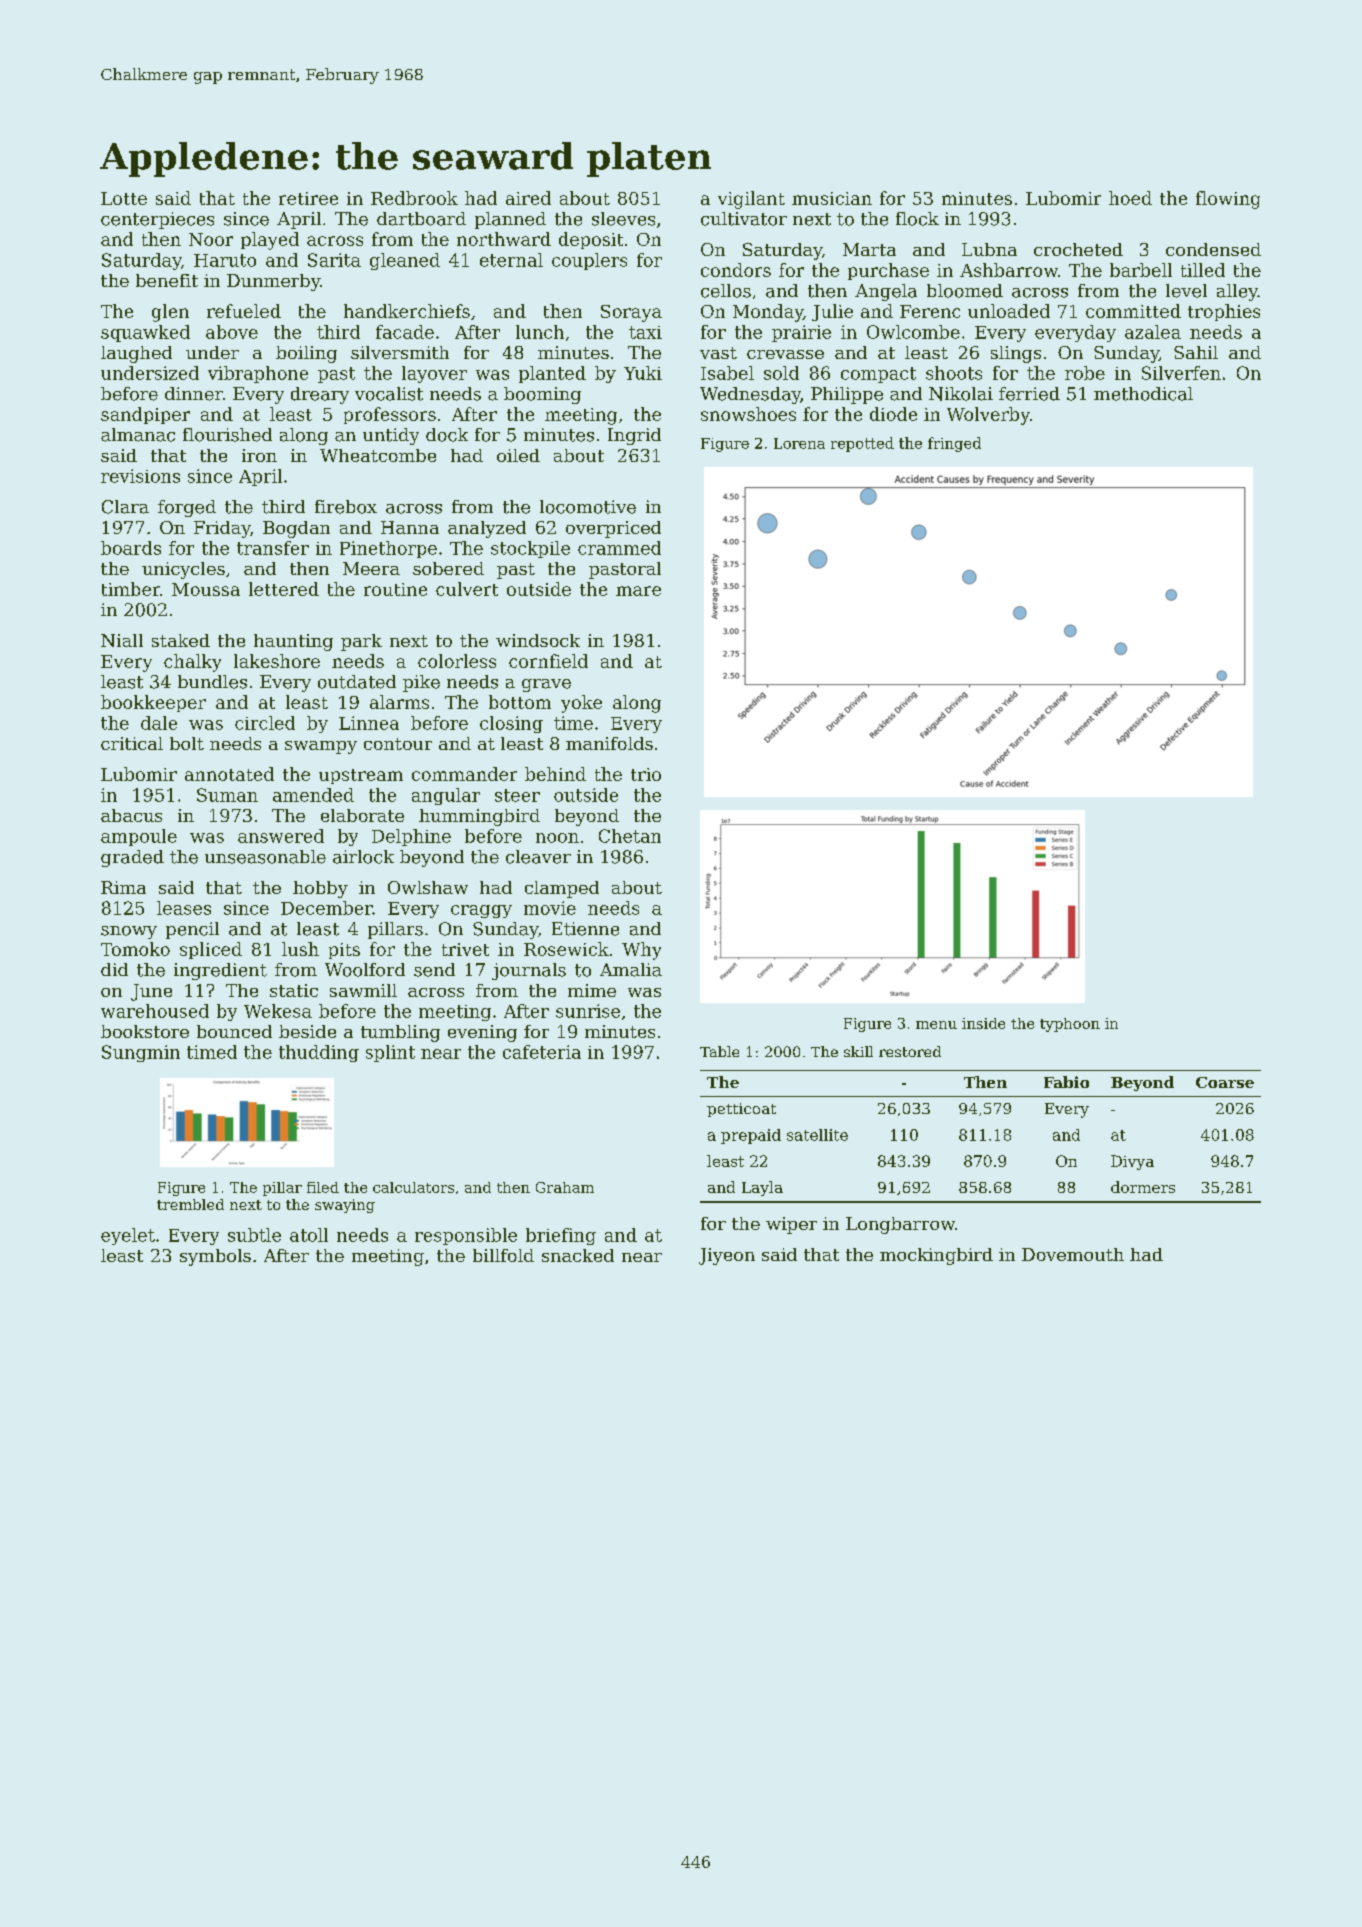 The width and height of the screenshot is (1362, 1927). What do you see at coordinates (259, 455) in the screenshot?
I see `iron` at bounding box center [259, 455].
